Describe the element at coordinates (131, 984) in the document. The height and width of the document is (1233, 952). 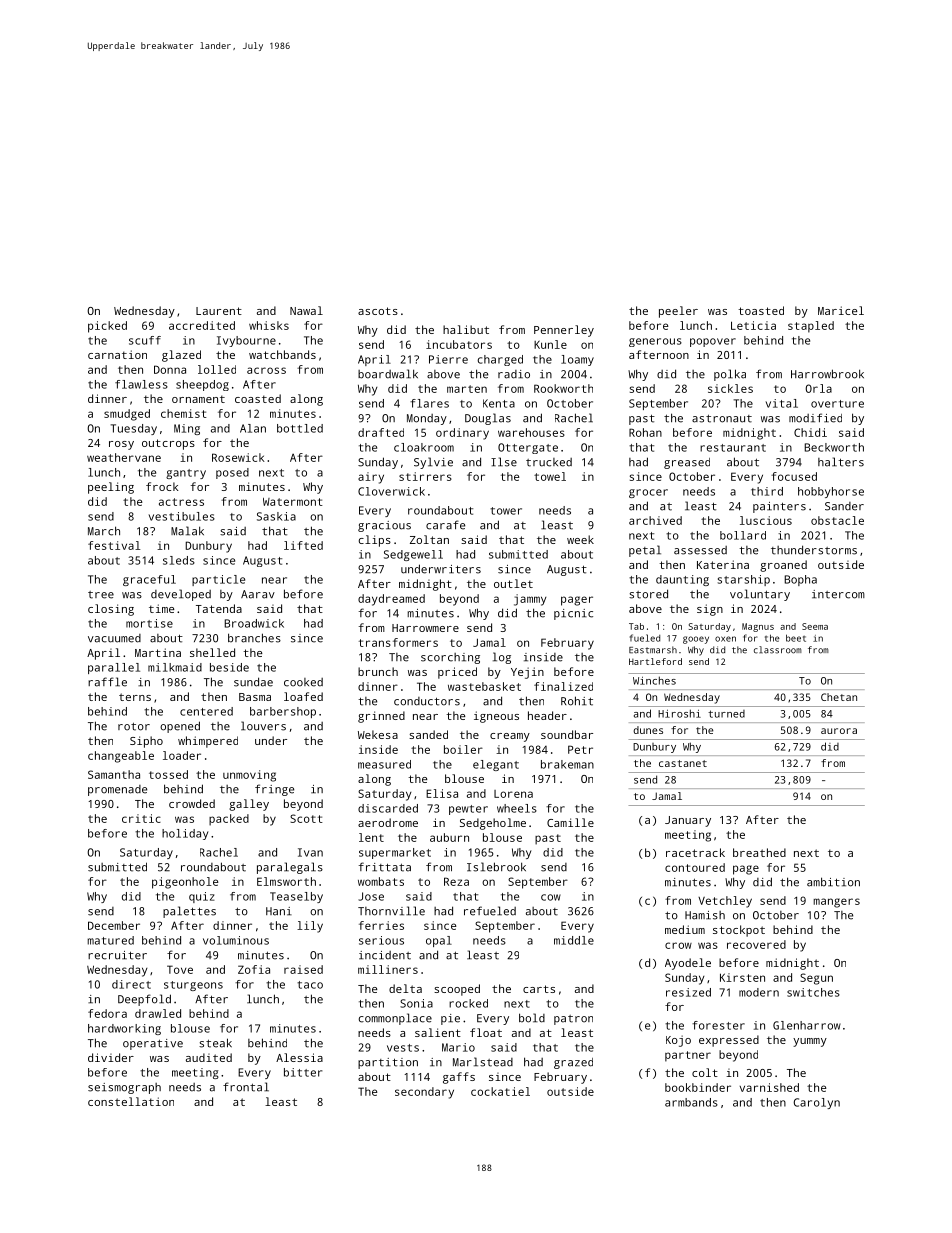
I see `direct` at that location.
